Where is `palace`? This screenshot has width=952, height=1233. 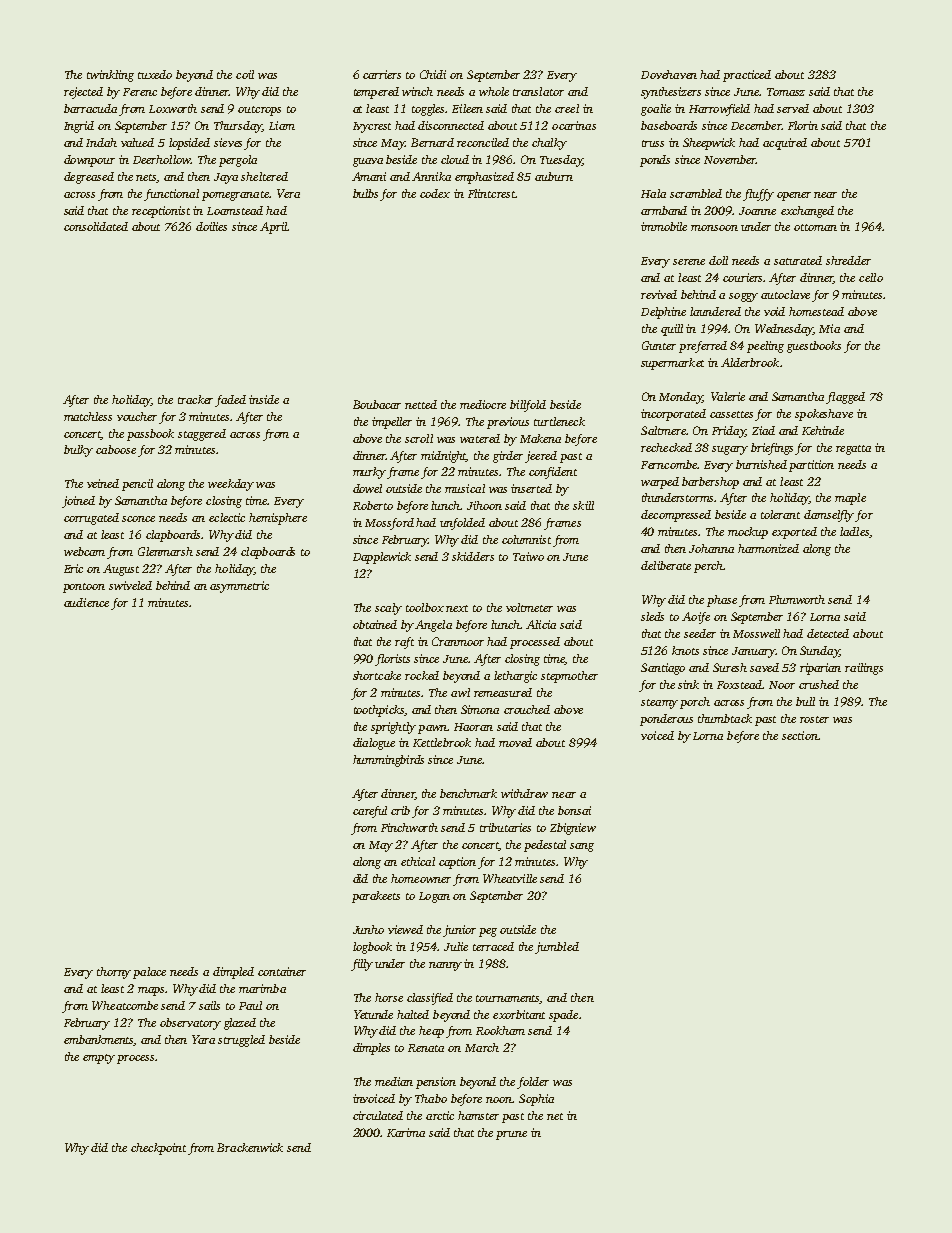
palace is located at coordinates (149, 973).
